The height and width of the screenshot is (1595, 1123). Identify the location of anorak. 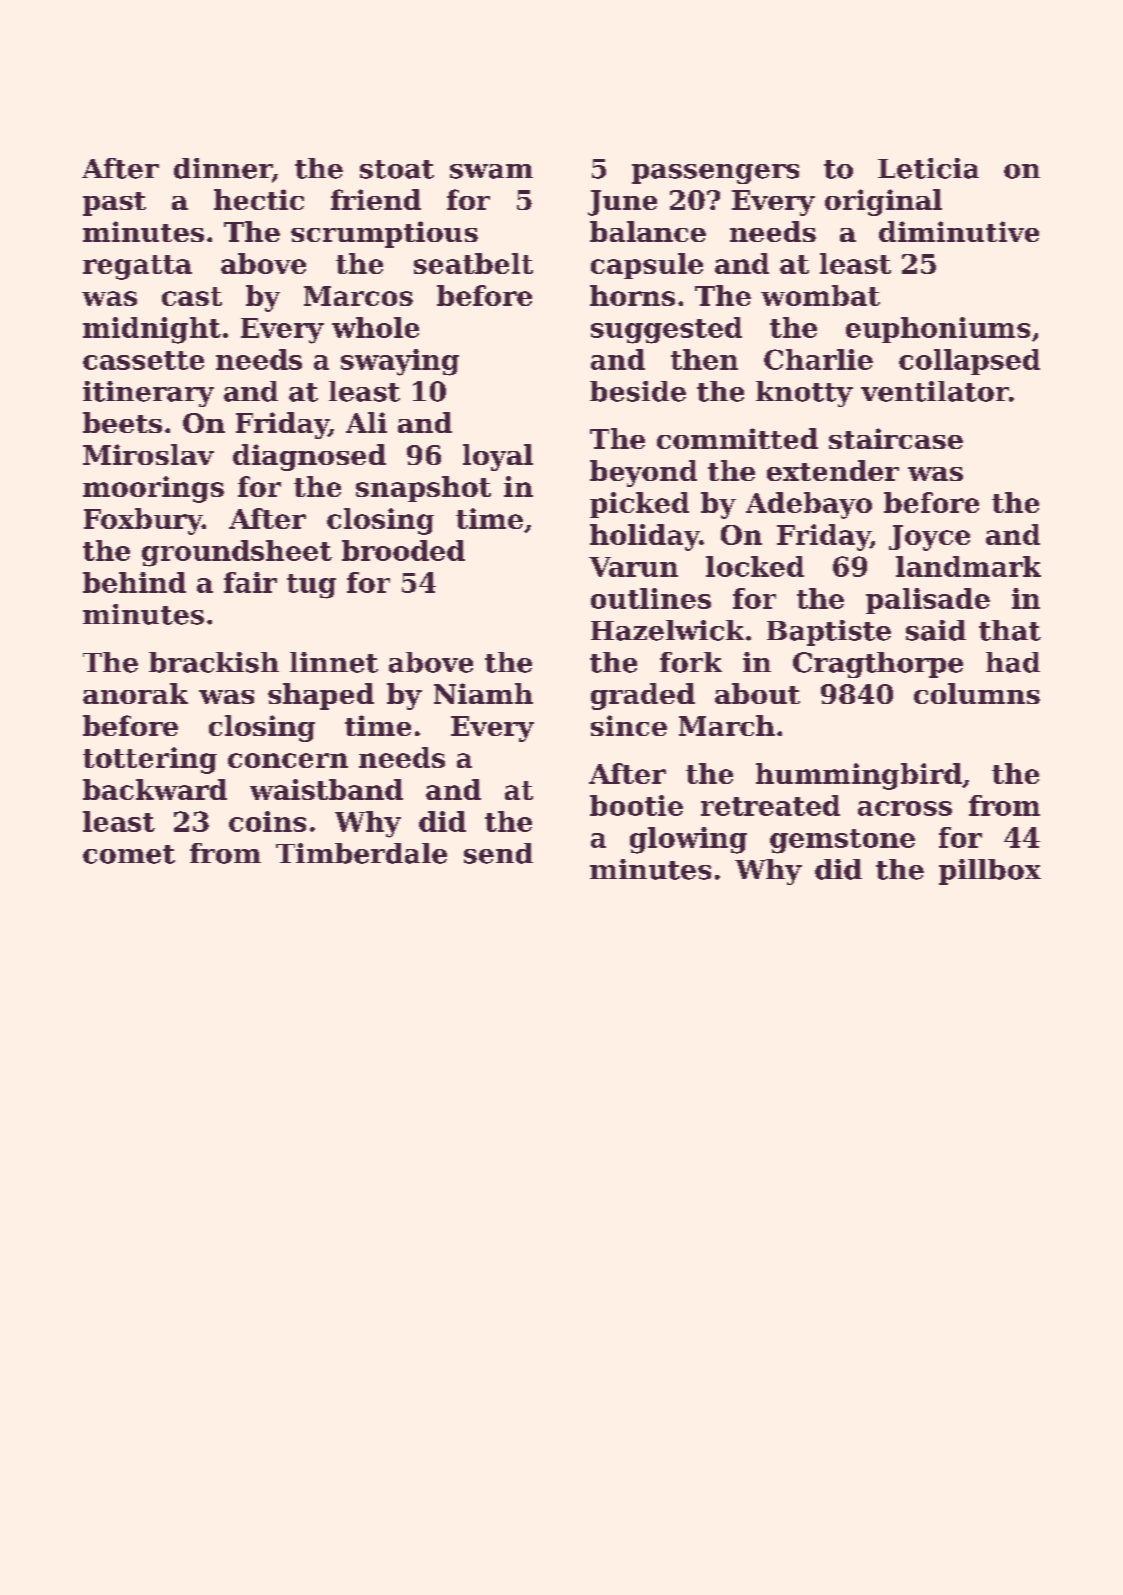
(135, 693).
